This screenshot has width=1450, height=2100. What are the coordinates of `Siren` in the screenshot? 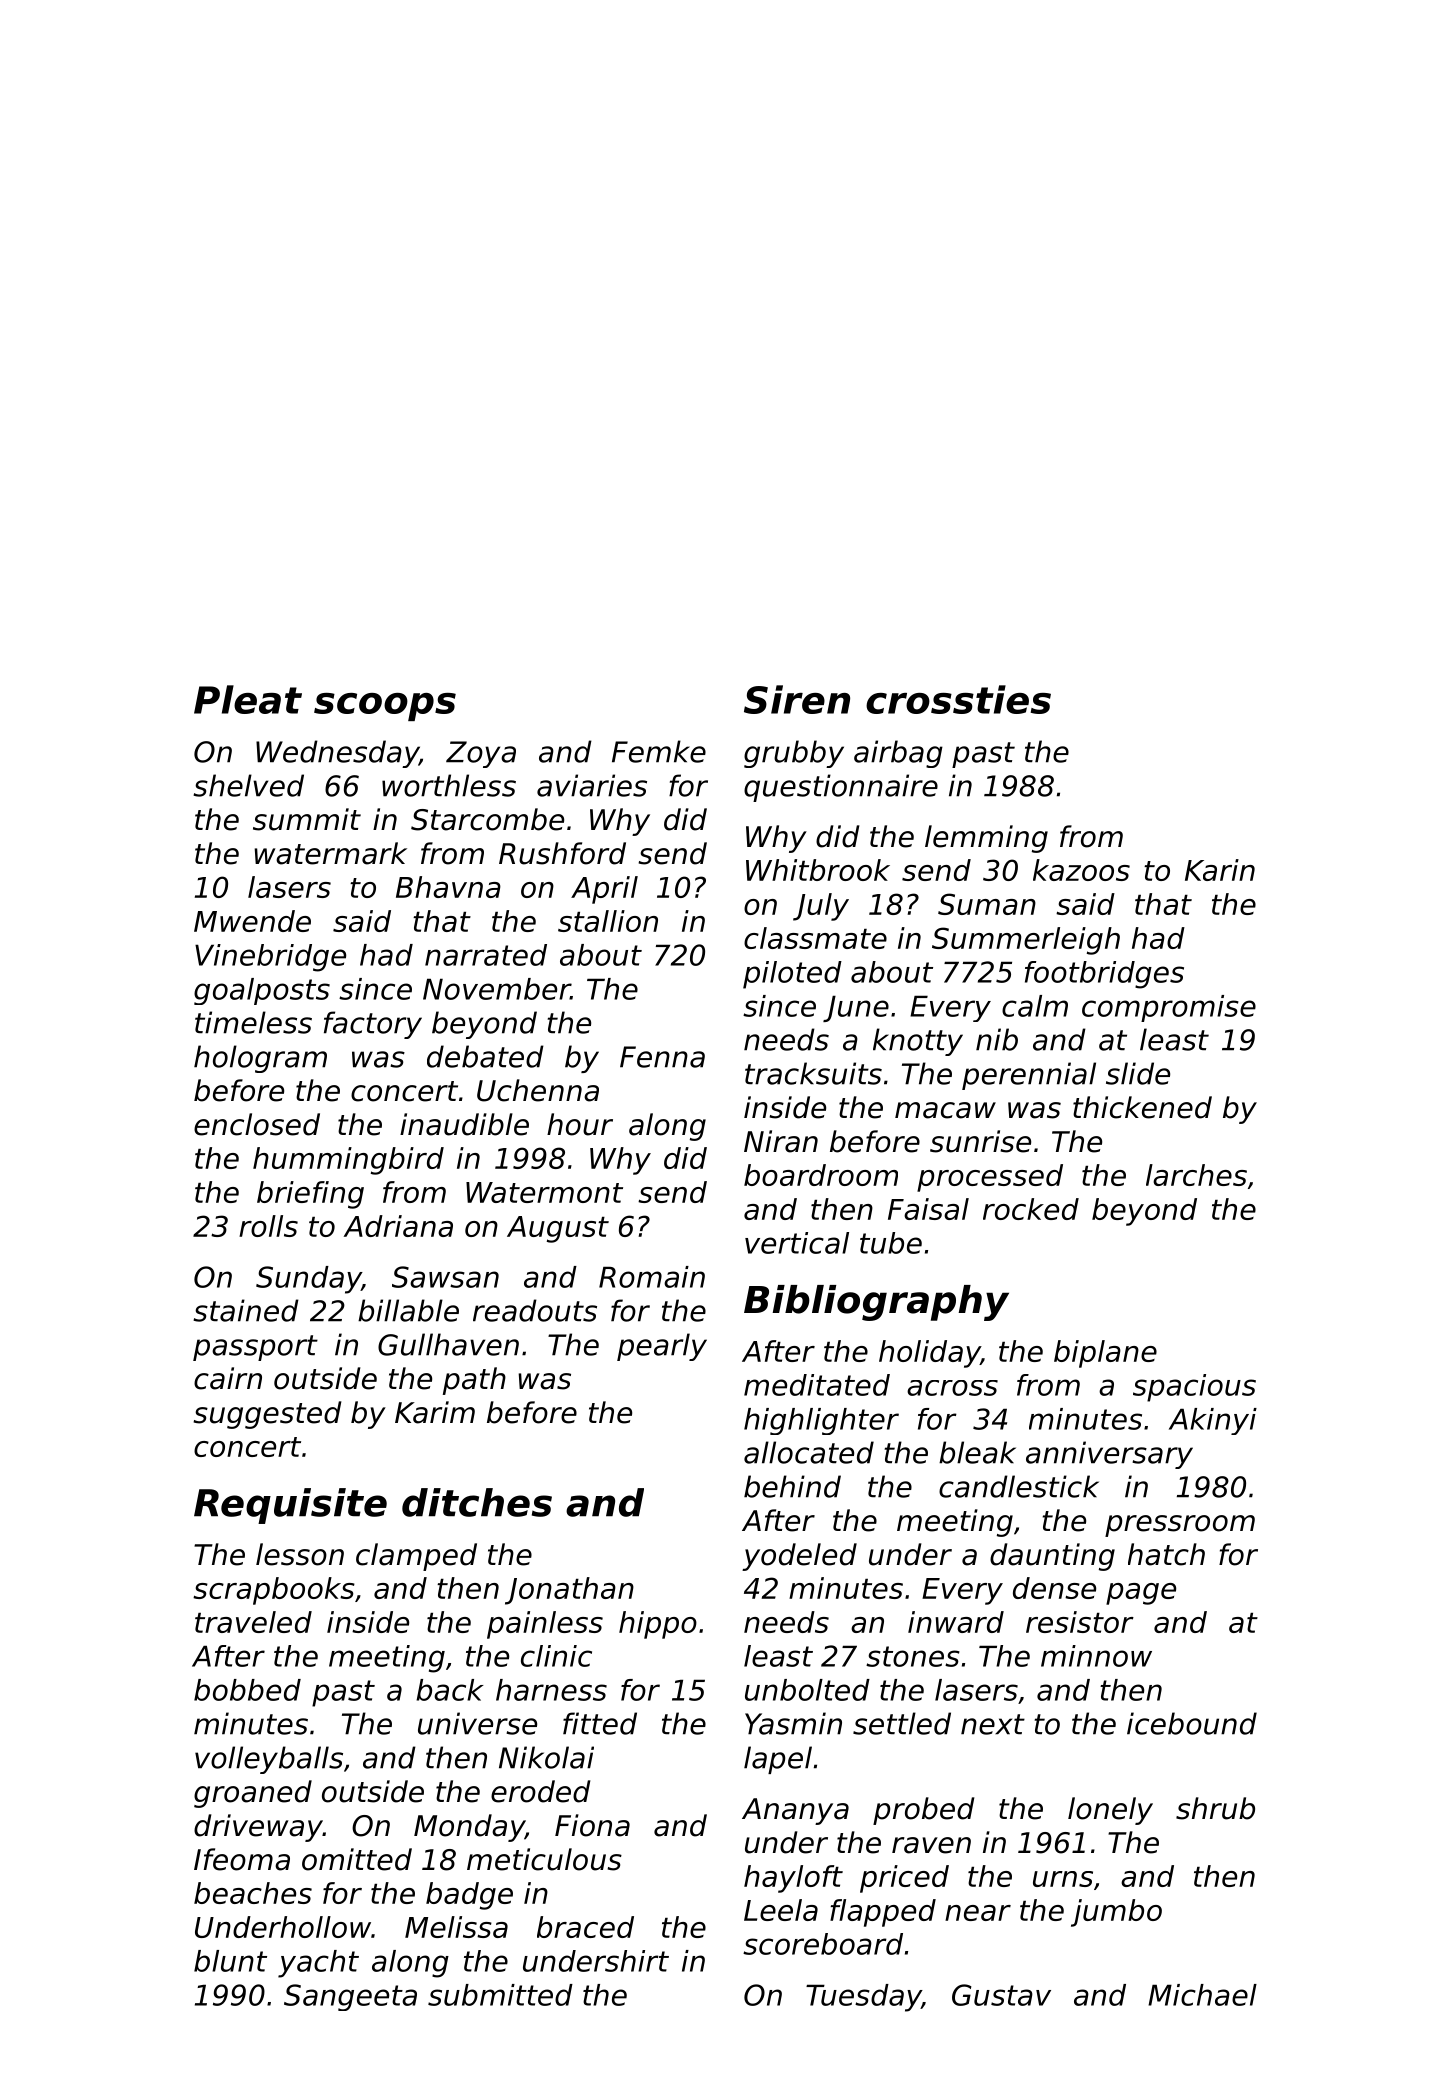 It's located at (797, 699).
